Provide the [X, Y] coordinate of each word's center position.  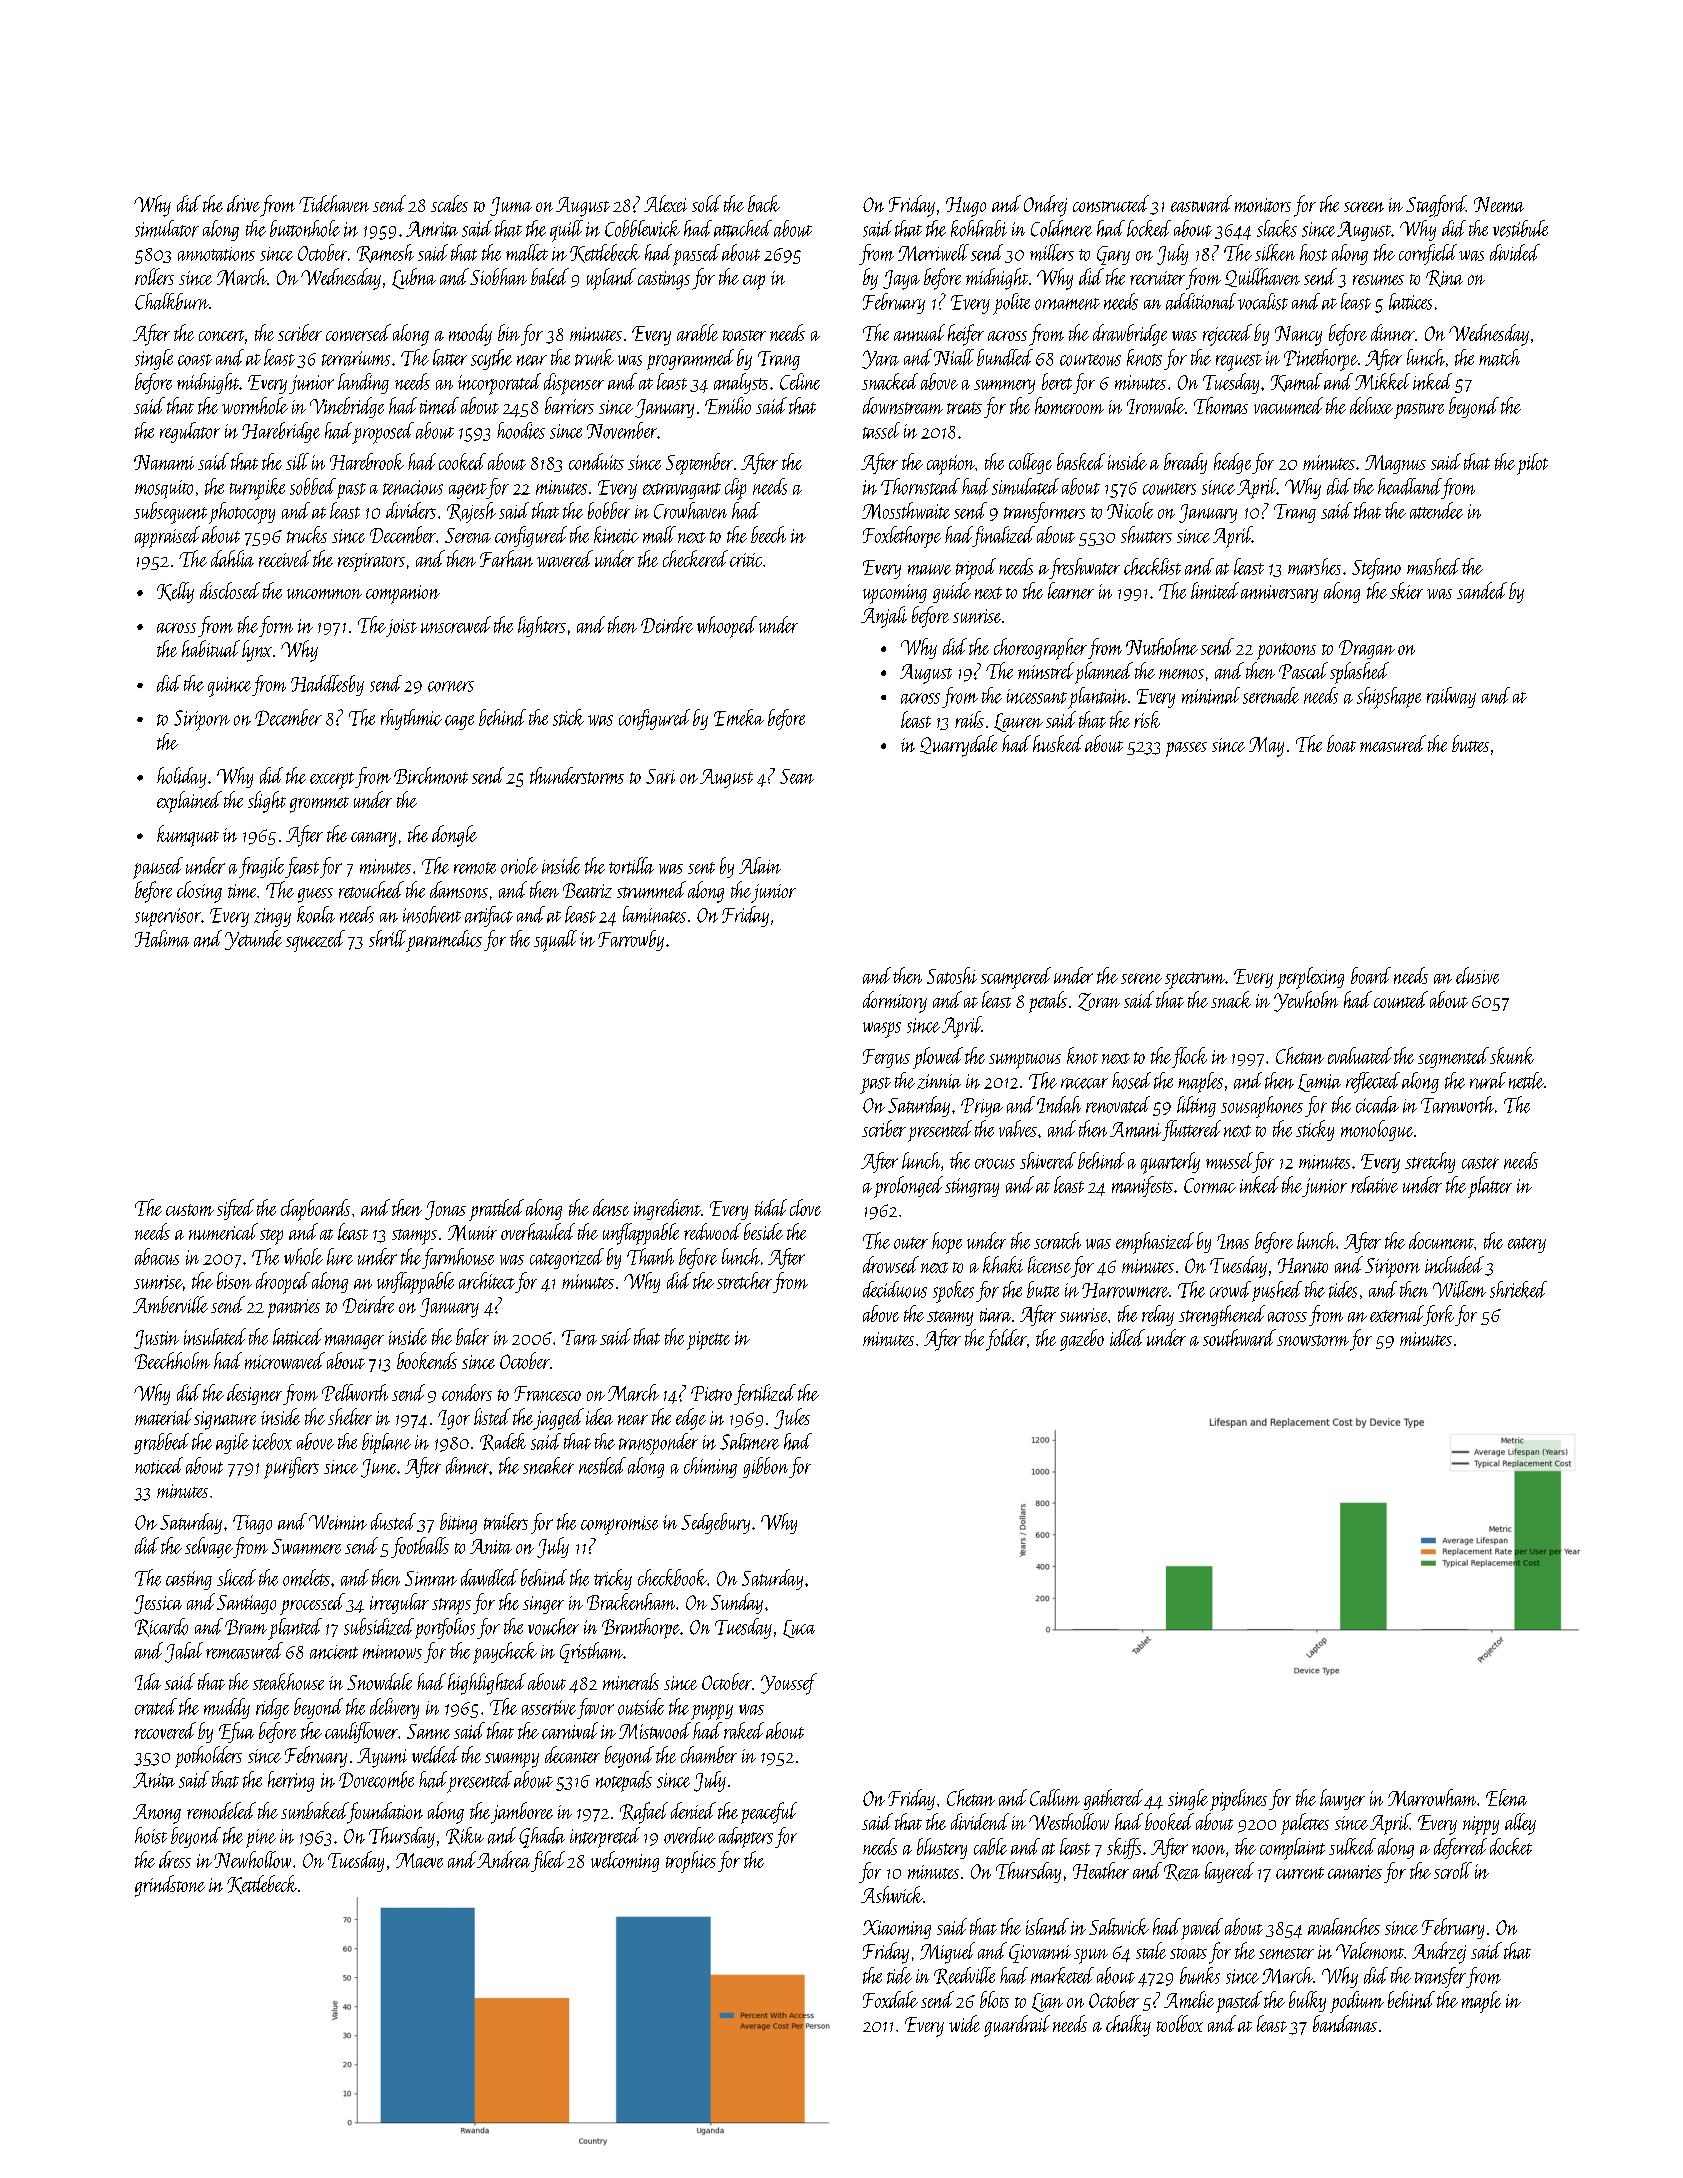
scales [449, 203]
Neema [1499, 204]
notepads [624, 1781]
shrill [387, 938]
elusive [1477, 975]
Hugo [966, 207]
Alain [760, 865]
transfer [1440, 1977]
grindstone [170, 1886]
